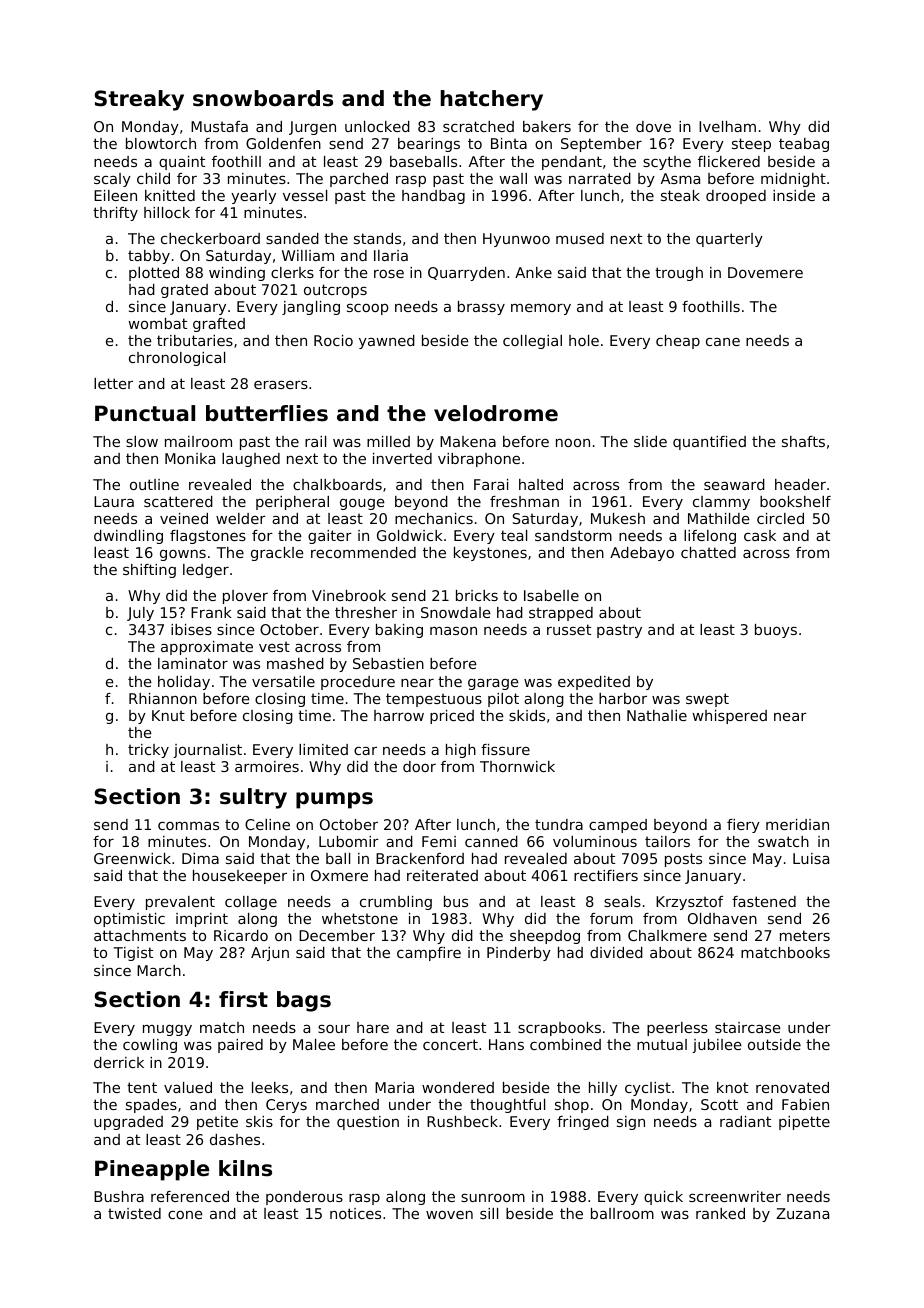  I want to click on cowling, so click(150, 1046).
